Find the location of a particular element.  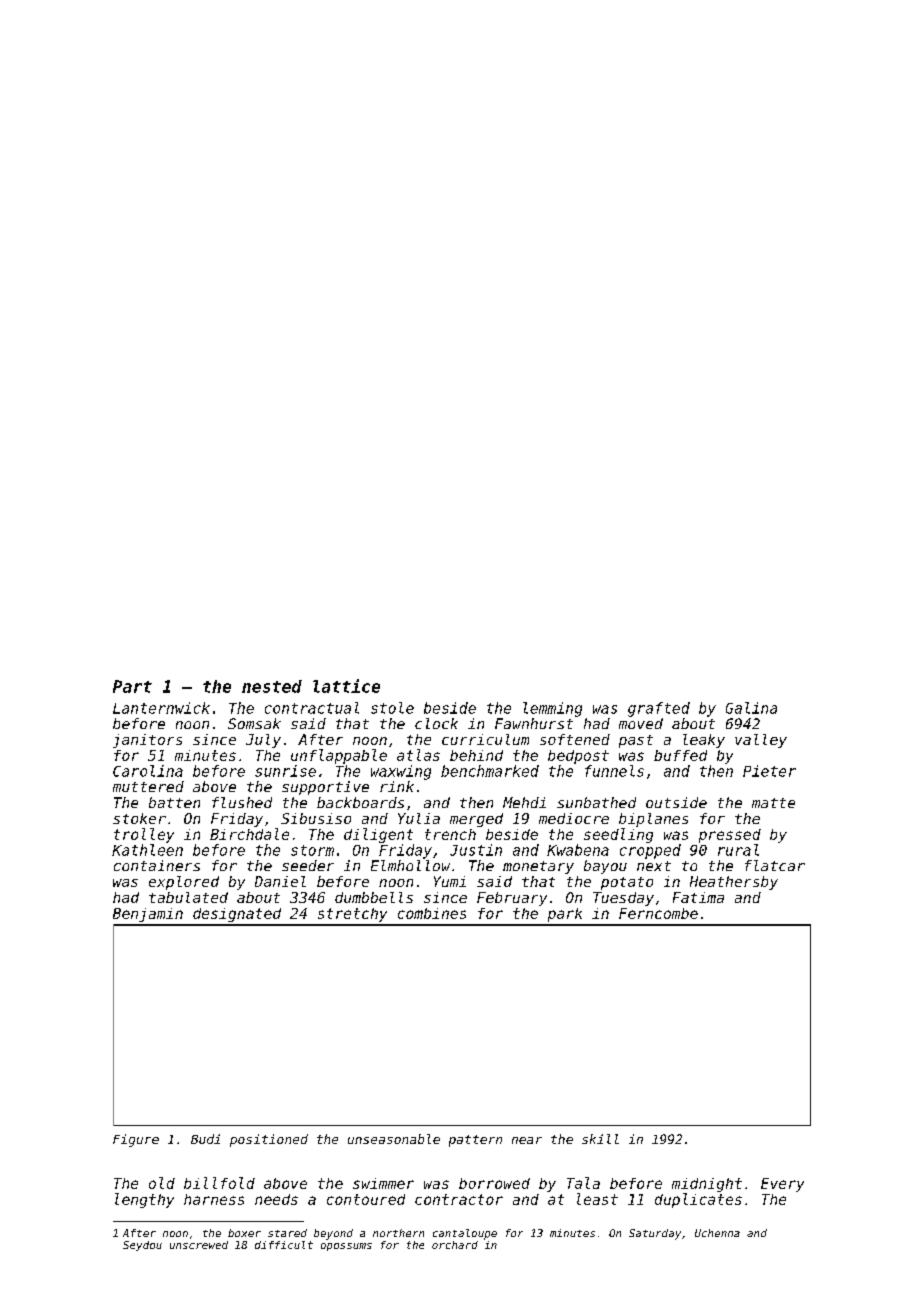

curriculum is located at coordinates (485, 739).
